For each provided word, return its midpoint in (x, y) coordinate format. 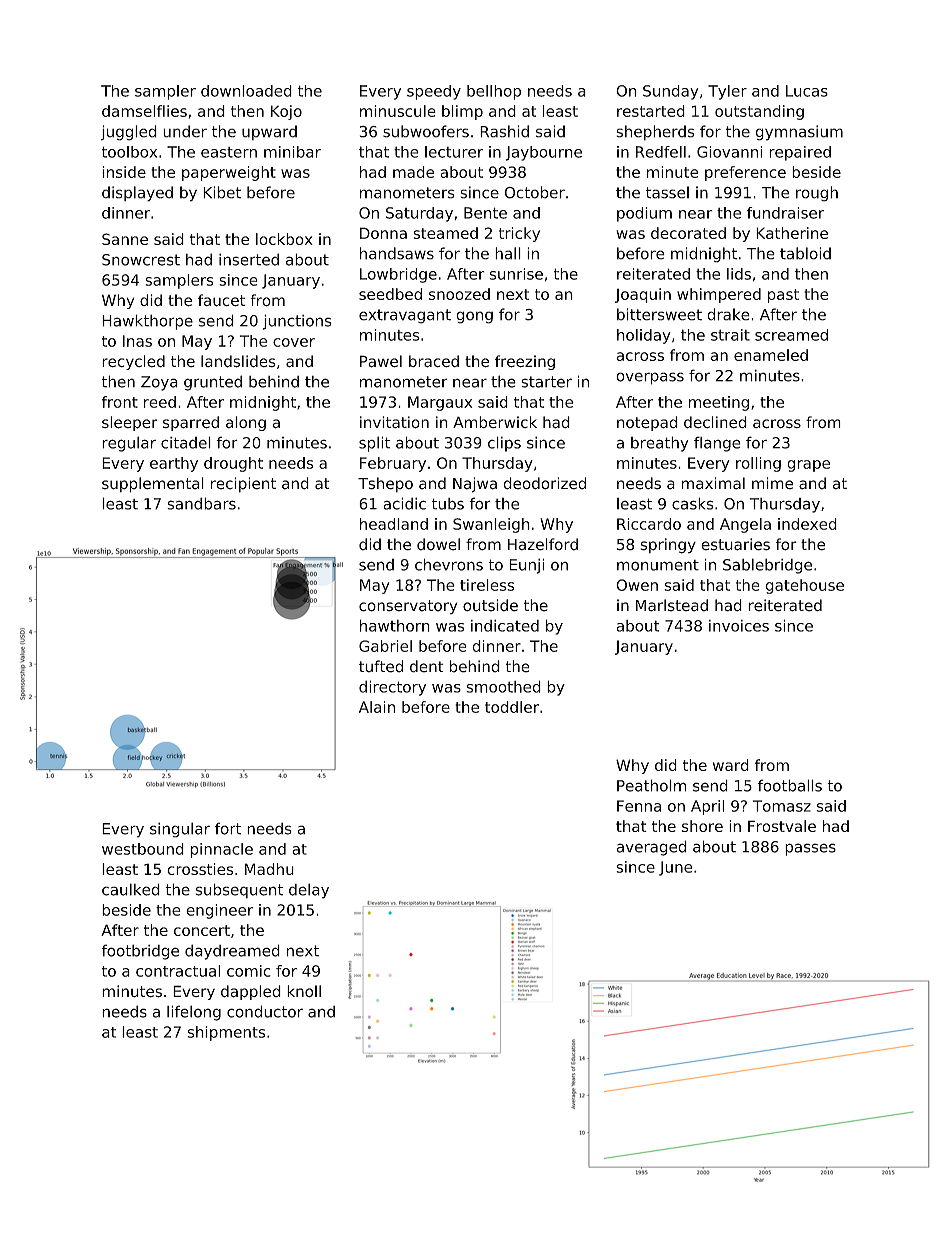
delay (309, 891)
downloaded (246, 91)
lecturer (454, 152)
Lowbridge (398, 275)
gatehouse (804, 586)
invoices (739, 626)
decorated (688, 233)
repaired (800, 153)
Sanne (125, 239)
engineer (219, 911)
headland (394, 524)
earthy (174, 464)
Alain (377, 707)
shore (702, 826)
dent (427, 666)
